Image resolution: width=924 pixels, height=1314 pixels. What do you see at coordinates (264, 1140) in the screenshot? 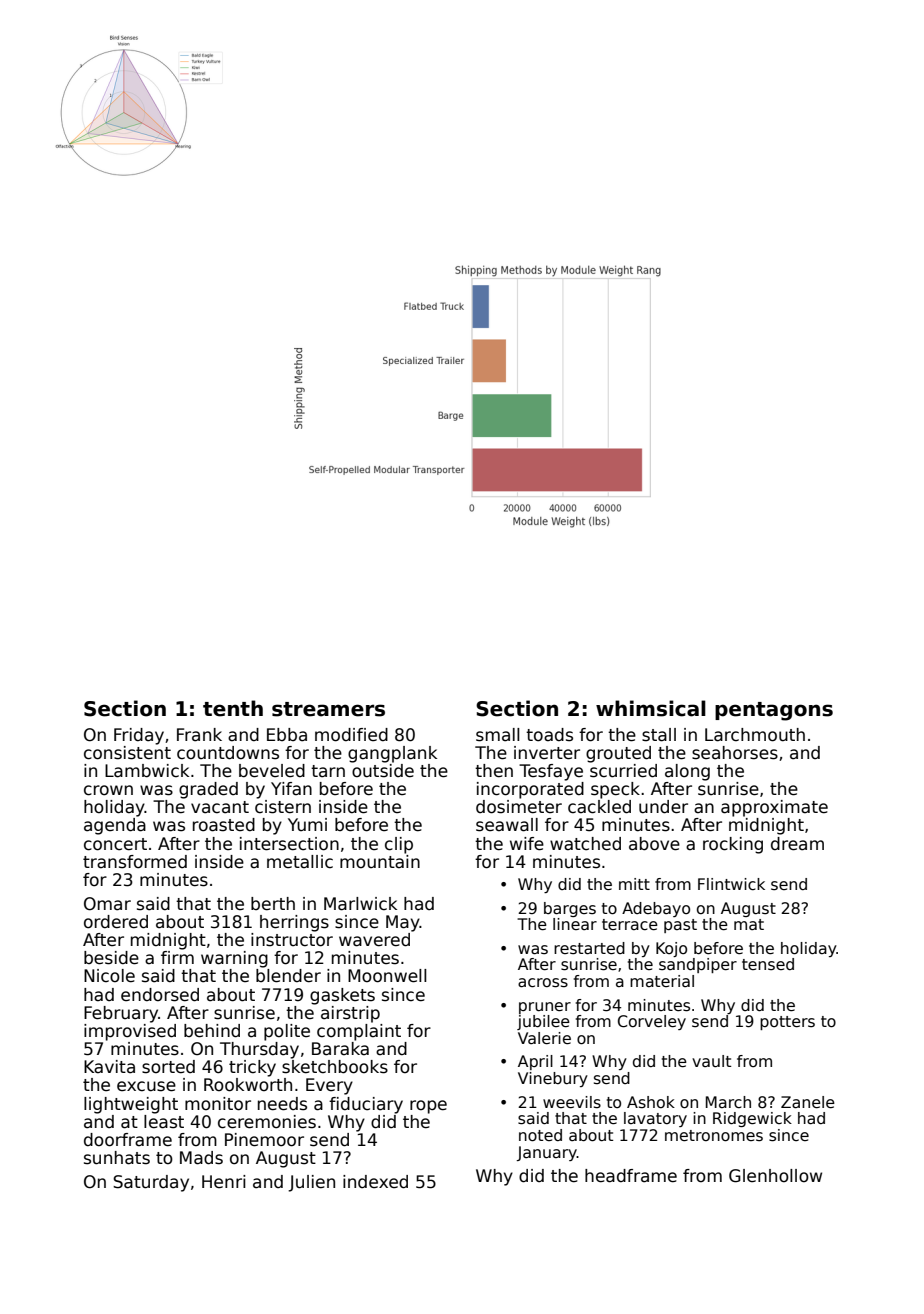
I see `Pinemoor` at bounding box center [264, 1140].
